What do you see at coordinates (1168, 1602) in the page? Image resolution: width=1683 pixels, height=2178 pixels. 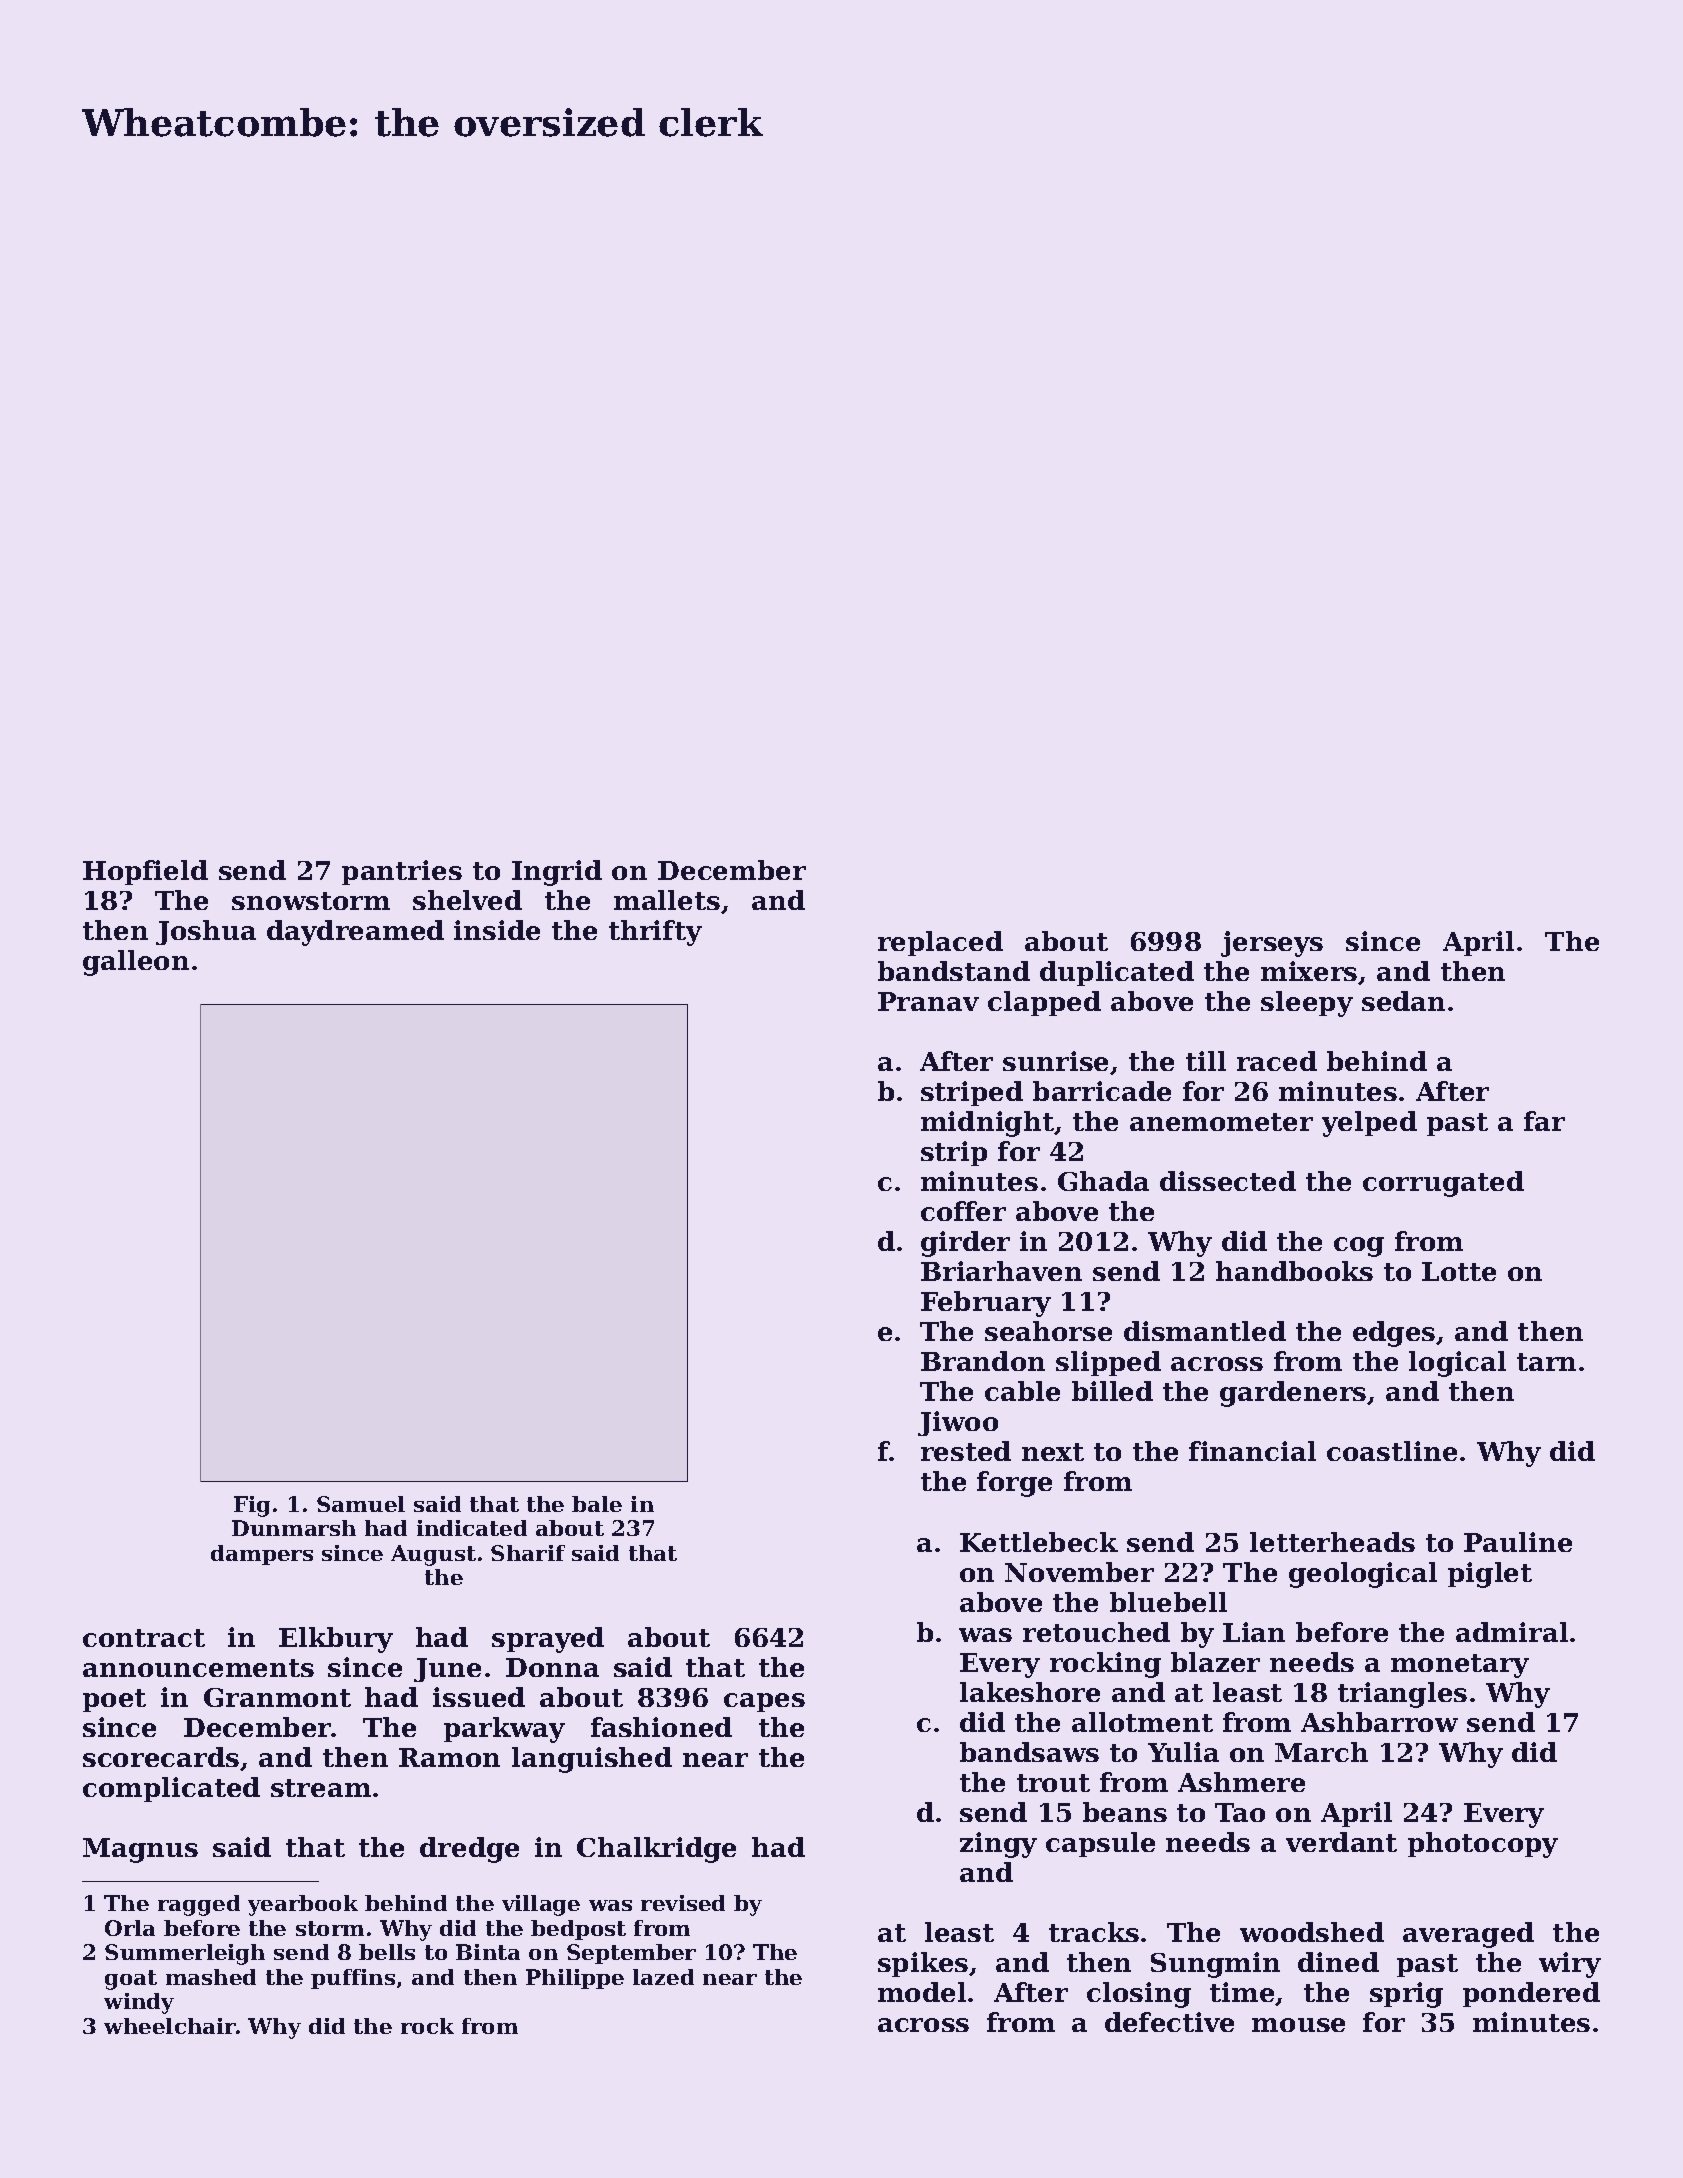 I see `bluebell` at bounding box center [1168, 1602].
